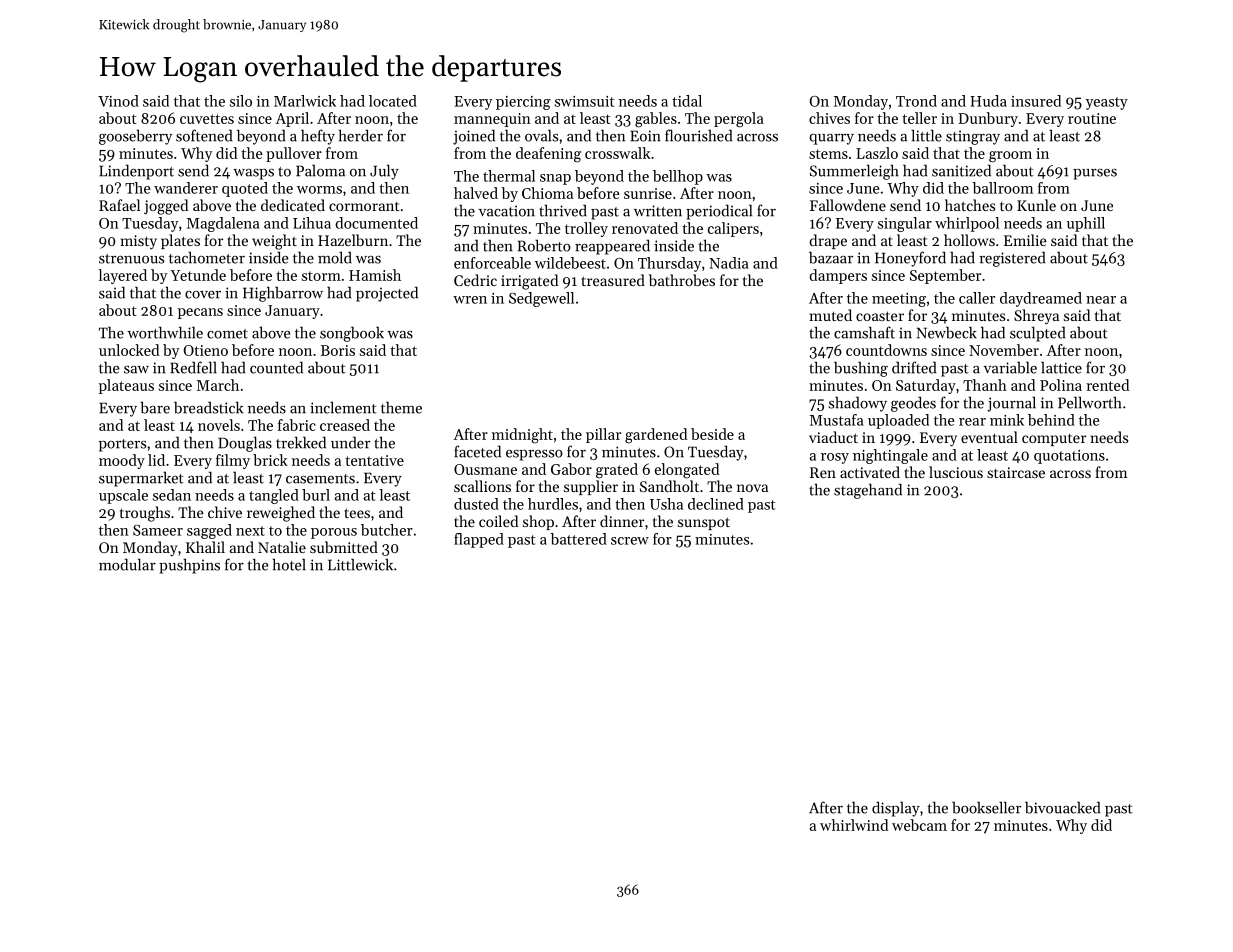 This image has width=1233, height=952. I want to click on whirlwind, so click(854, 825).
